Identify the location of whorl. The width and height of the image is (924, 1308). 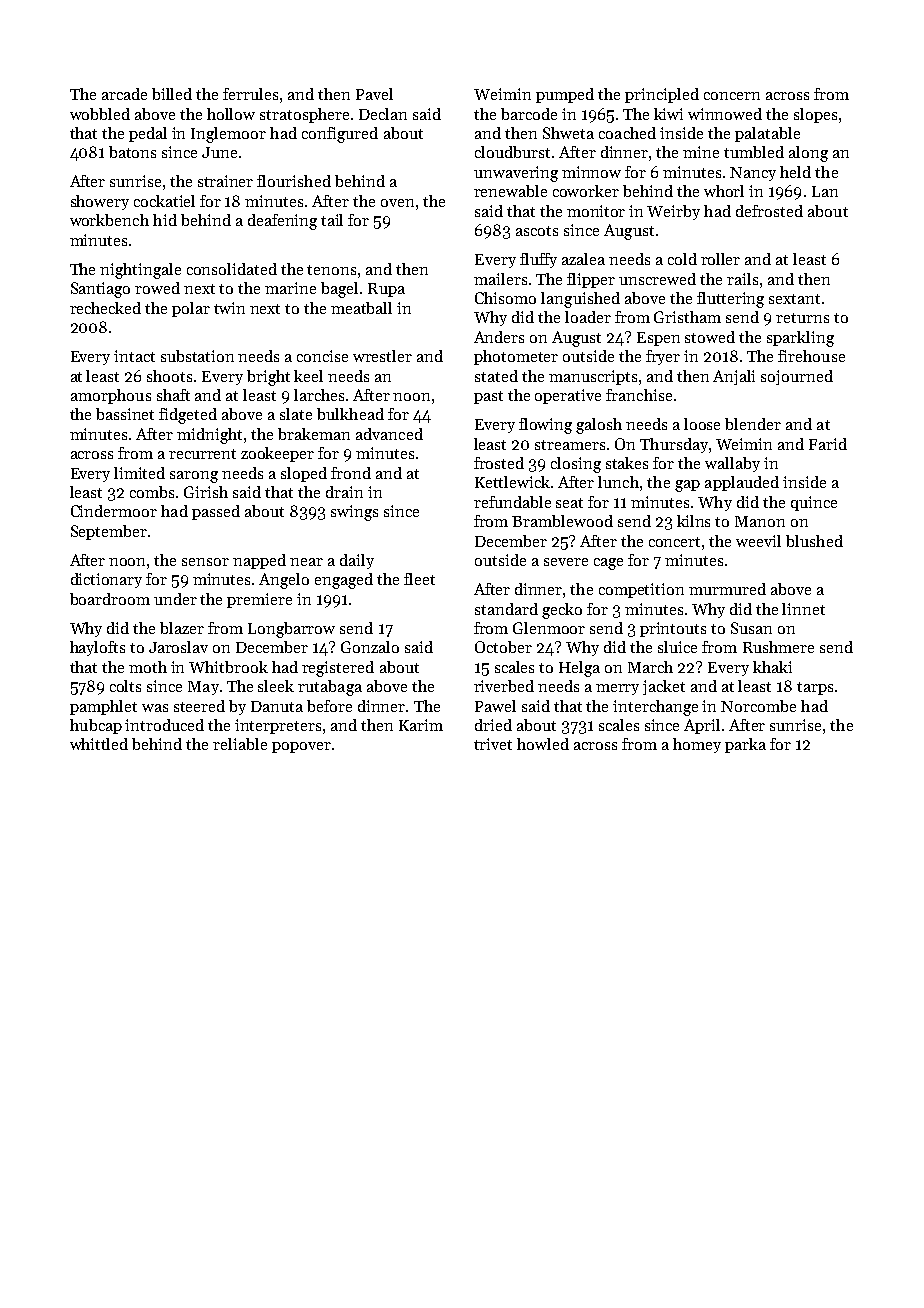
(724, 191).
